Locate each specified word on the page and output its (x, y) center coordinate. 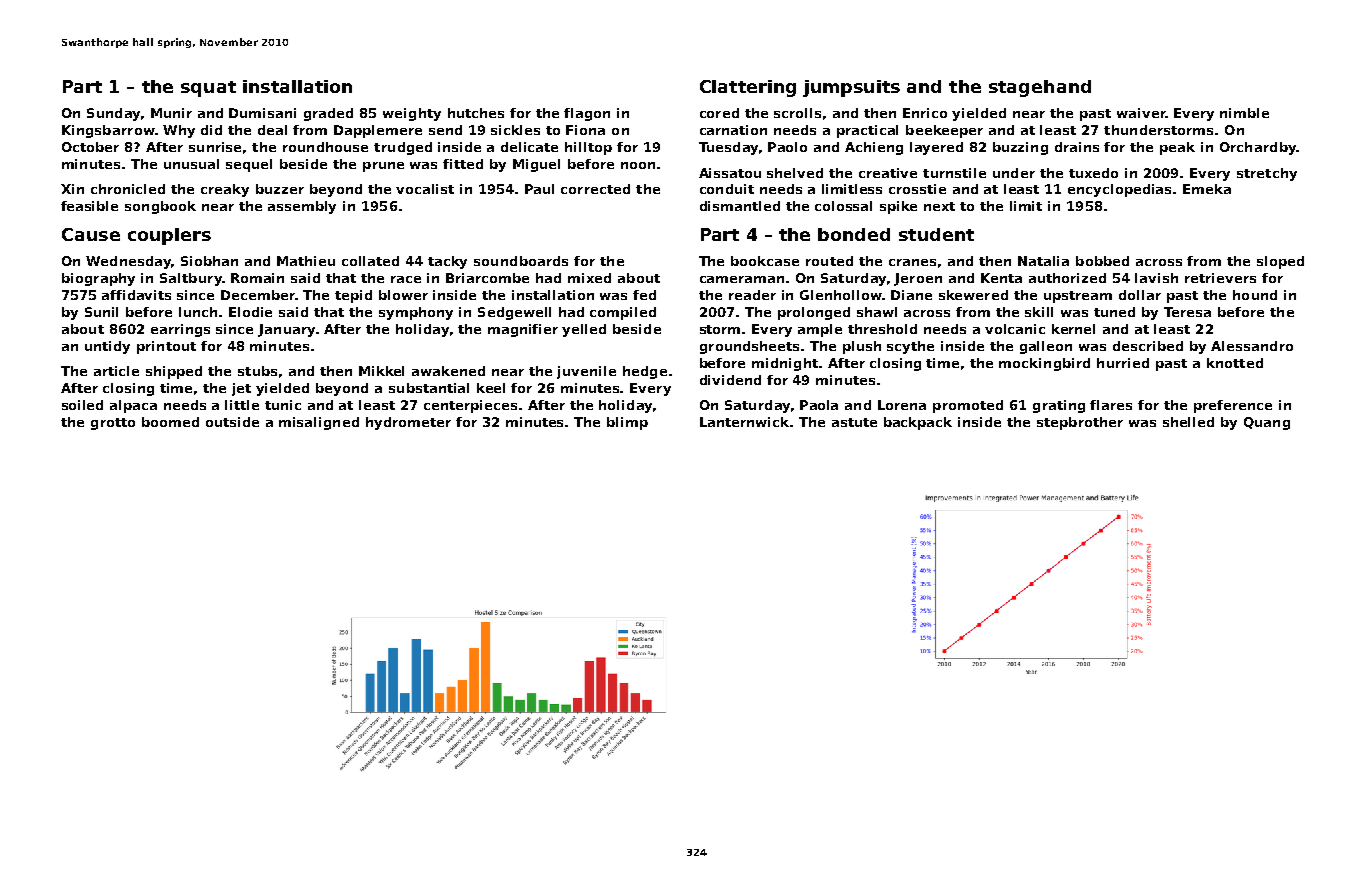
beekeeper (944, 131)
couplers (169, 236)
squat (208, 89)
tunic (283, 405)
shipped (174, 372)
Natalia (1043, 261)
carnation (733, 130)
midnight (785, 364)
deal (272, 130)
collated (370, 261)
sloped (1280, 262)
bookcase (765, 261)
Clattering (748, 88)
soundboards (521, 261)
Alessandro (1252, 346)
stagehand (1040, 88)
